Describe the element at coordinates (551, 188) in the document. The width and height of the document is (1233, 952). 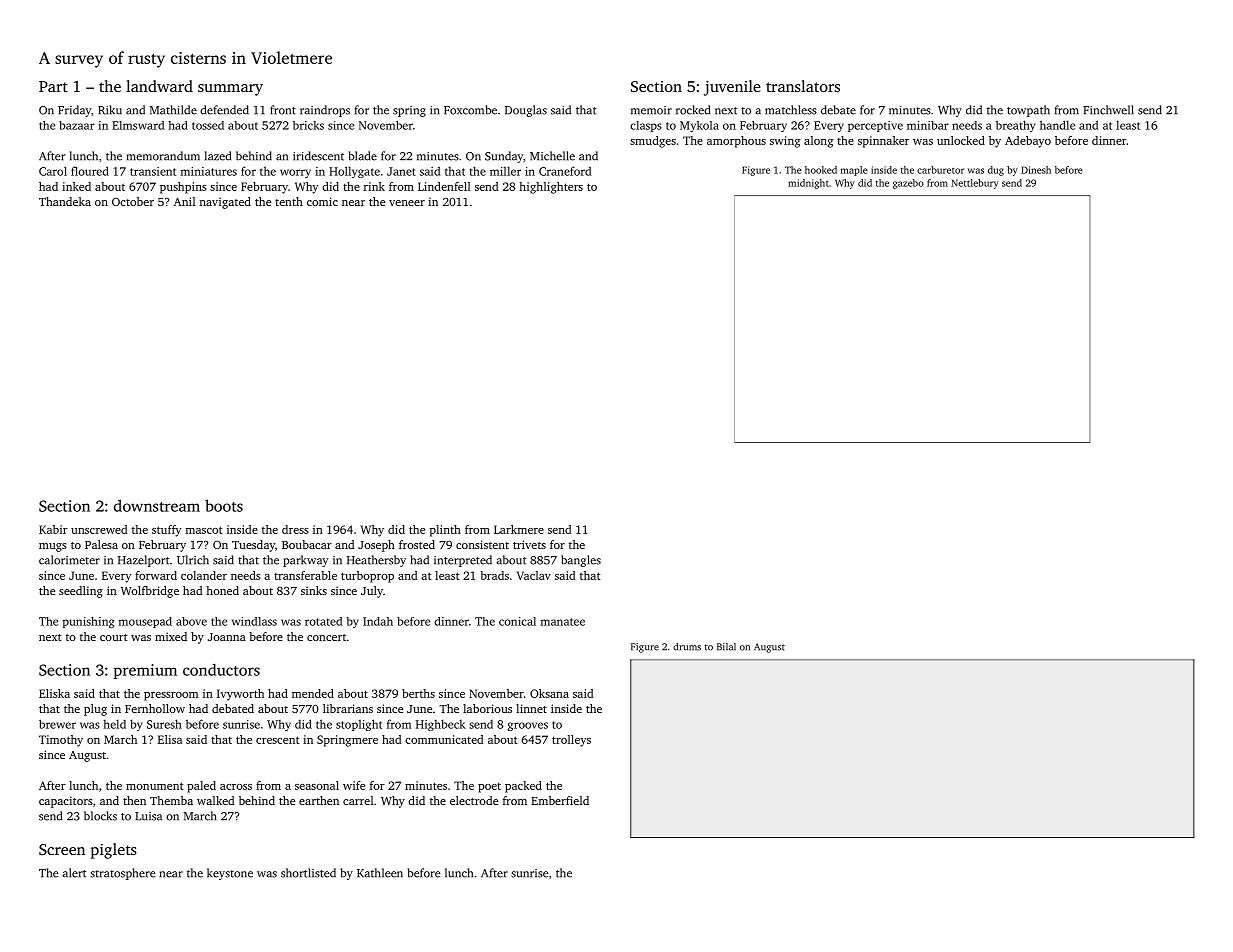
I see `highlighters` at that location.
